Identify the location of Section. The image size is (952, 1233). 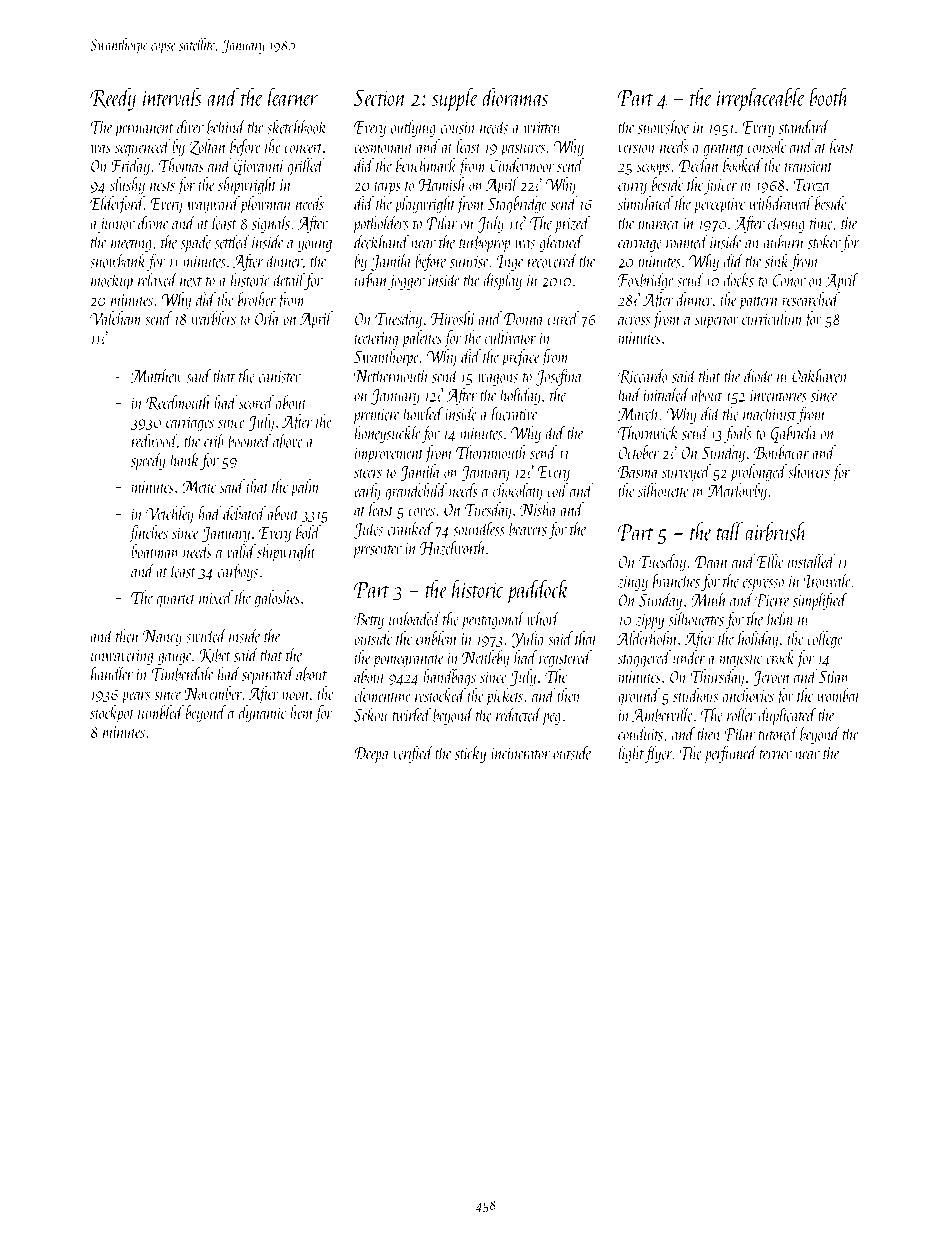
(380, 97).
